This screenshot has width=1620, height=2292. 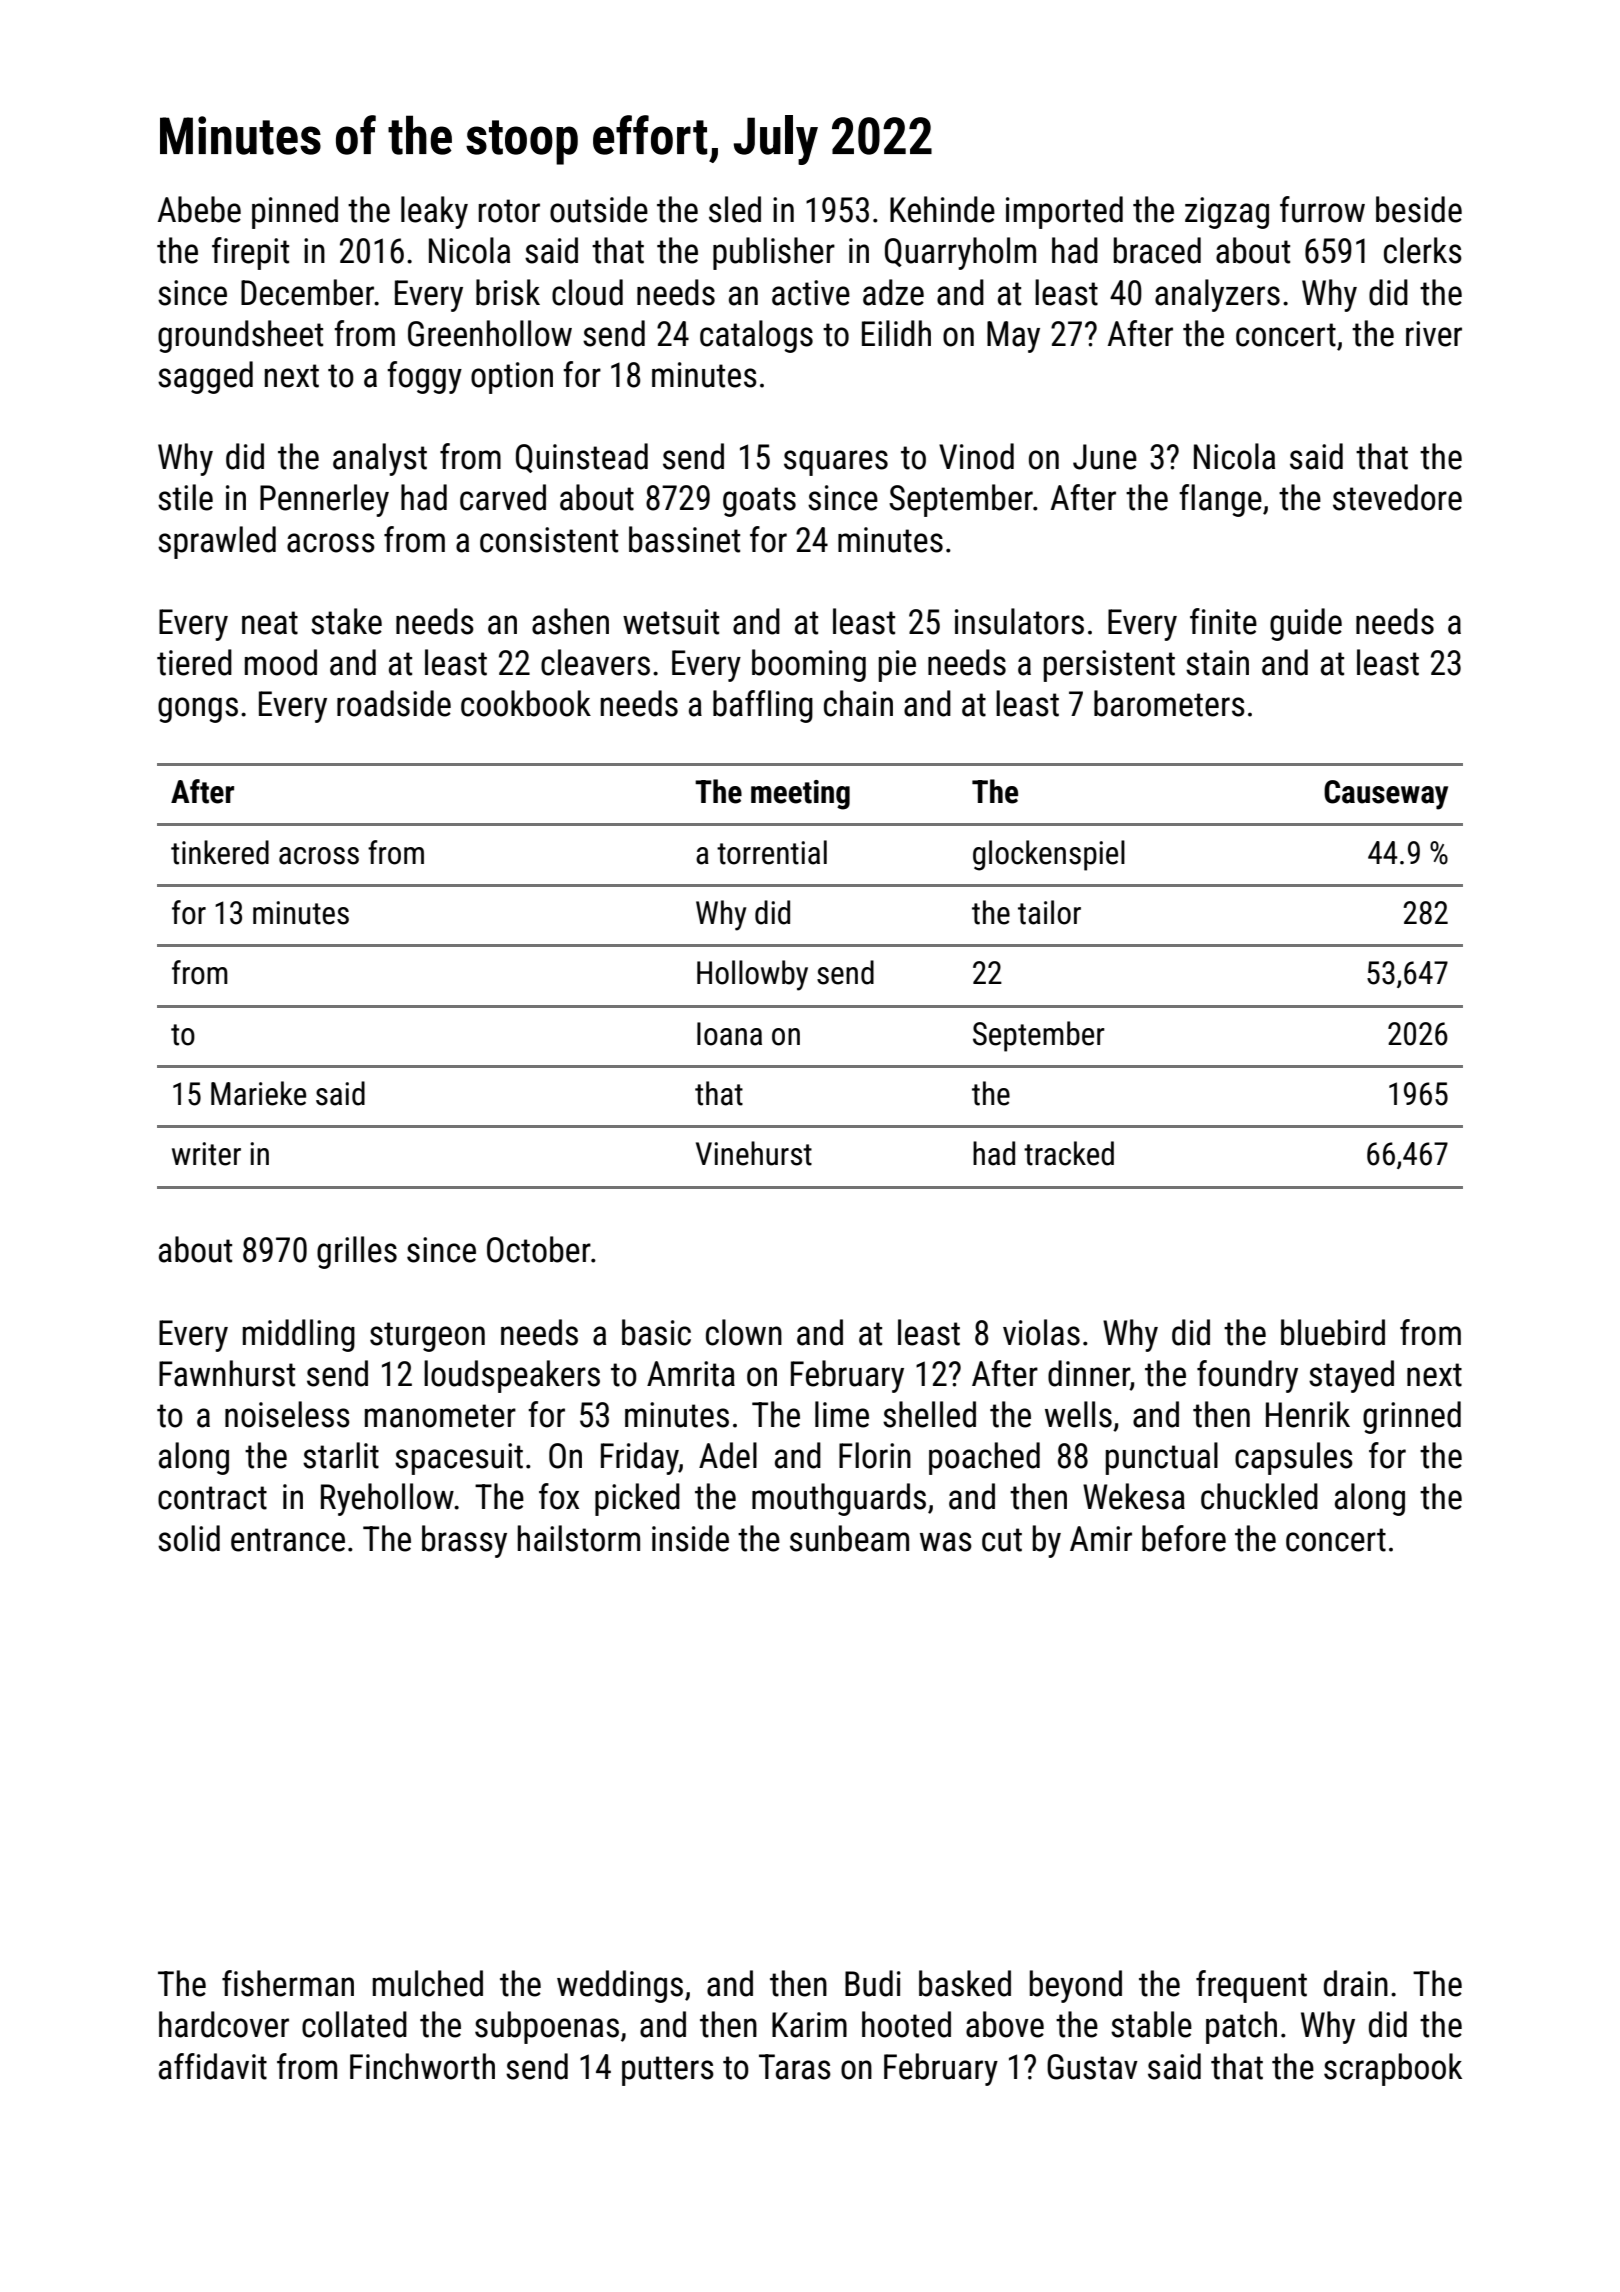 I want to click on sled, so click(x=735, y=209).
